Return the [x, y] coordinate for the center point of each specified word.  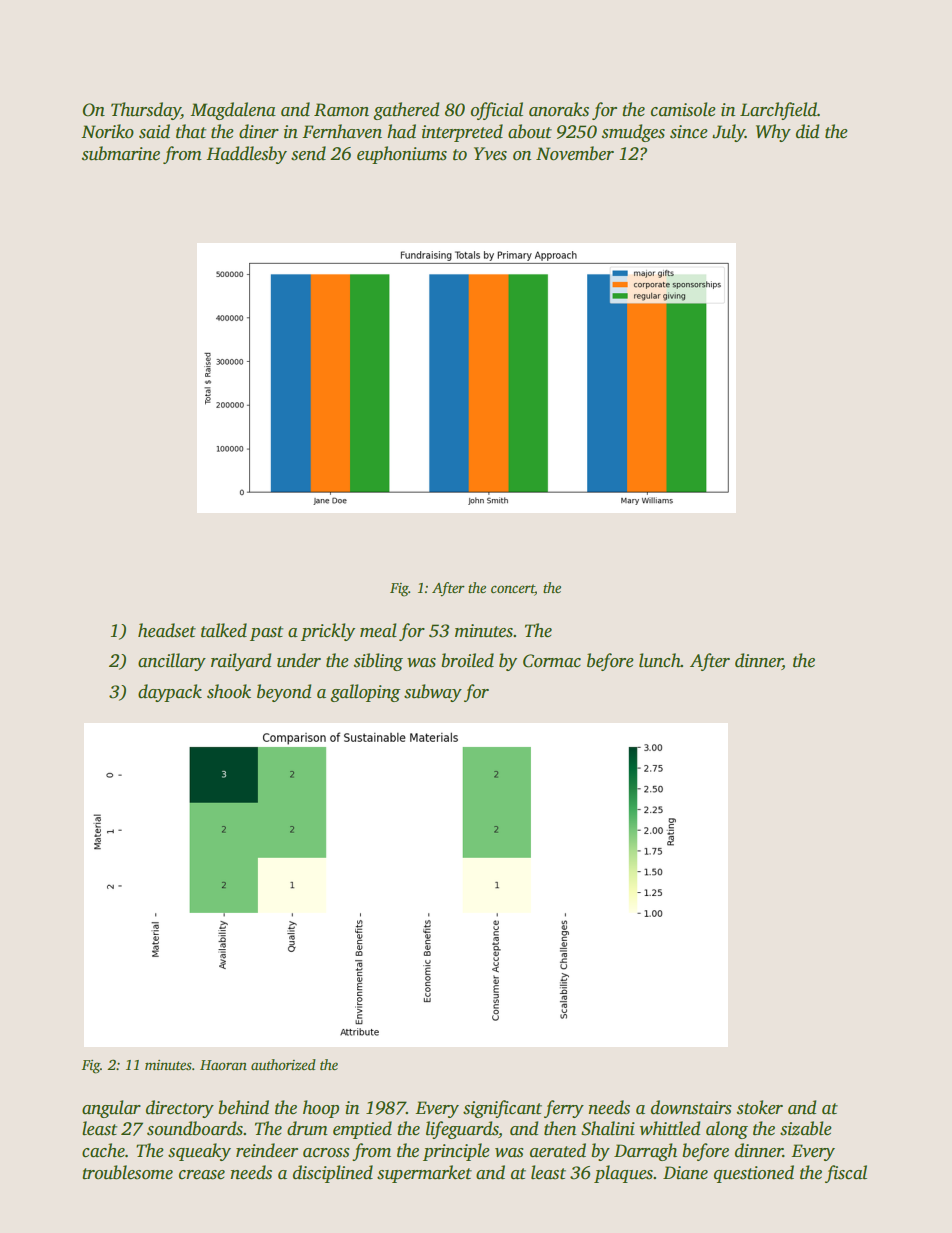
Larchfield [778, 111]
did [807, 131]
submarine [121, 153]
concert [513, 590]
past [266, 633]
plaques [623, 1174]
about [530, 131]
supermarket [424, 1174]
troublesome [127, 1172]
